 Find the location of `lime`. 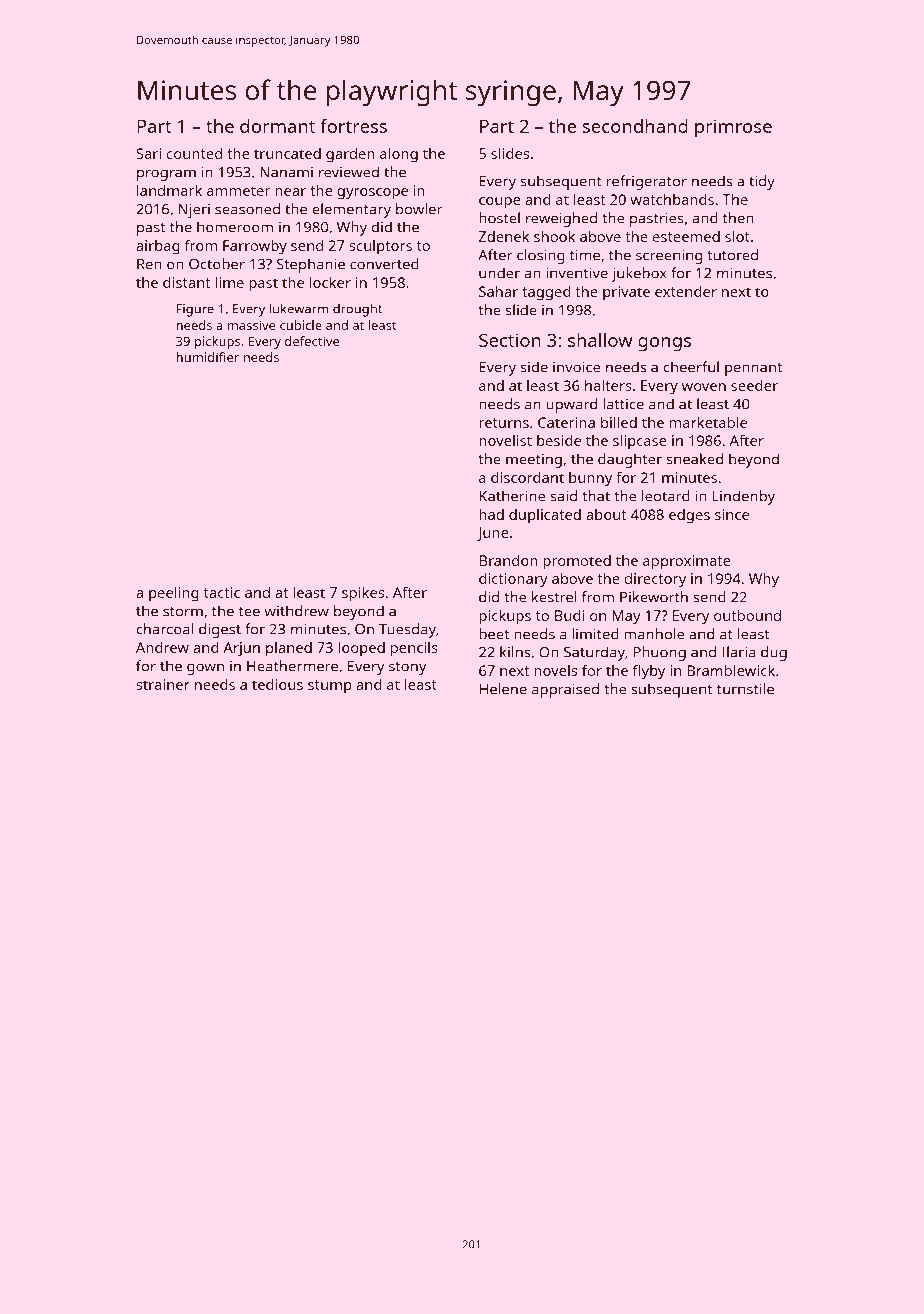

lime is located at coordinates (229, 282).
